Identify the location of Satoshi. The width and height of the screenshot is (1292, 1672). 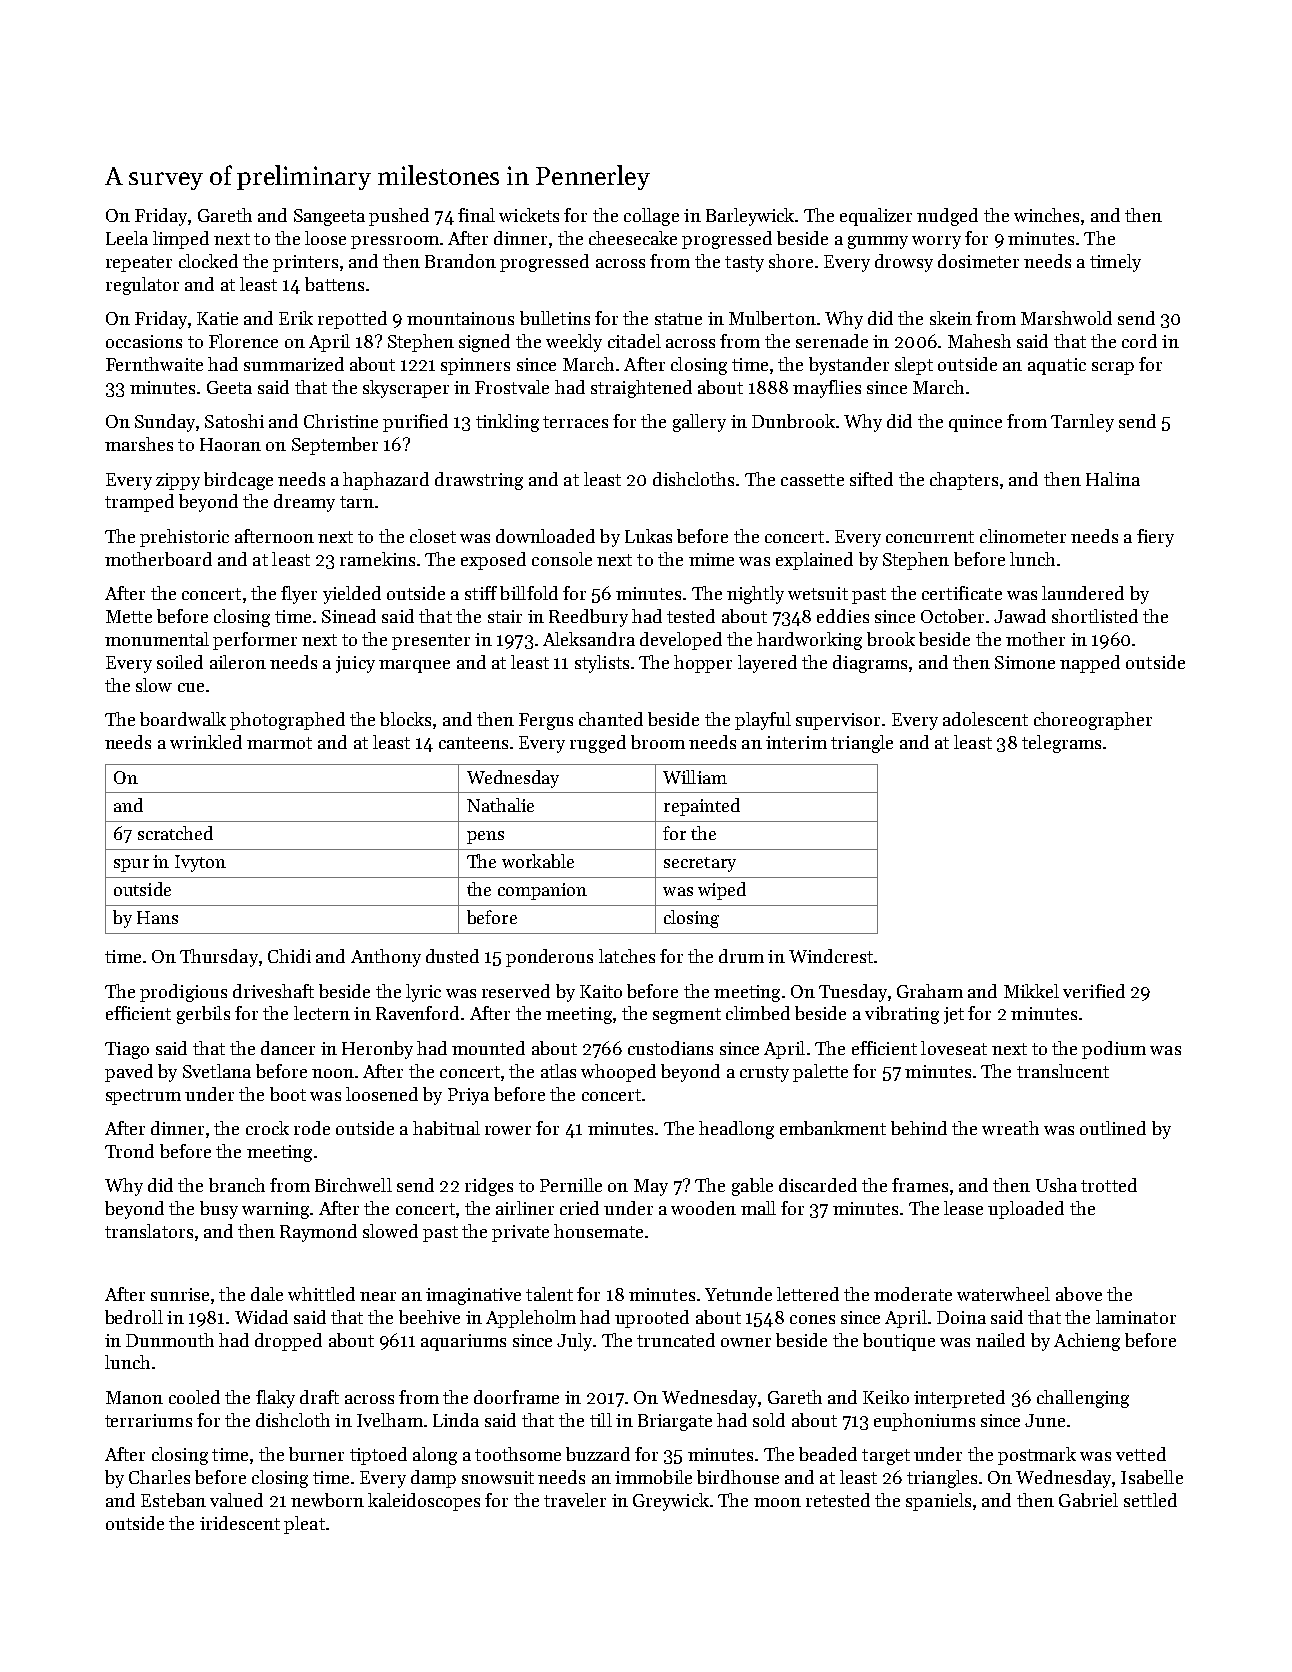
(234, 421).
